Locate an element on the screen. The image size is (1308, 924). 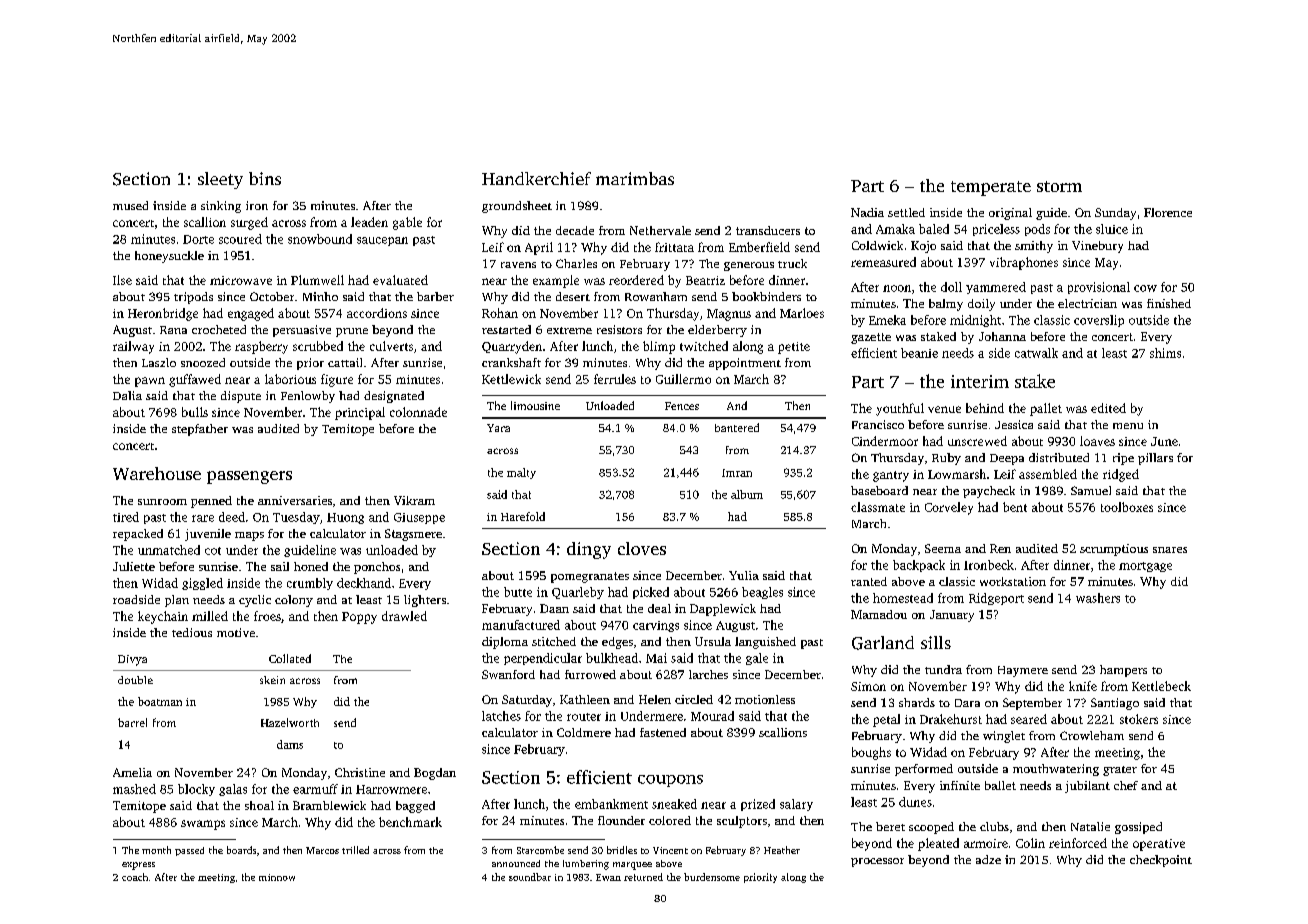
sunroom is located at coordinates (162, 502).
